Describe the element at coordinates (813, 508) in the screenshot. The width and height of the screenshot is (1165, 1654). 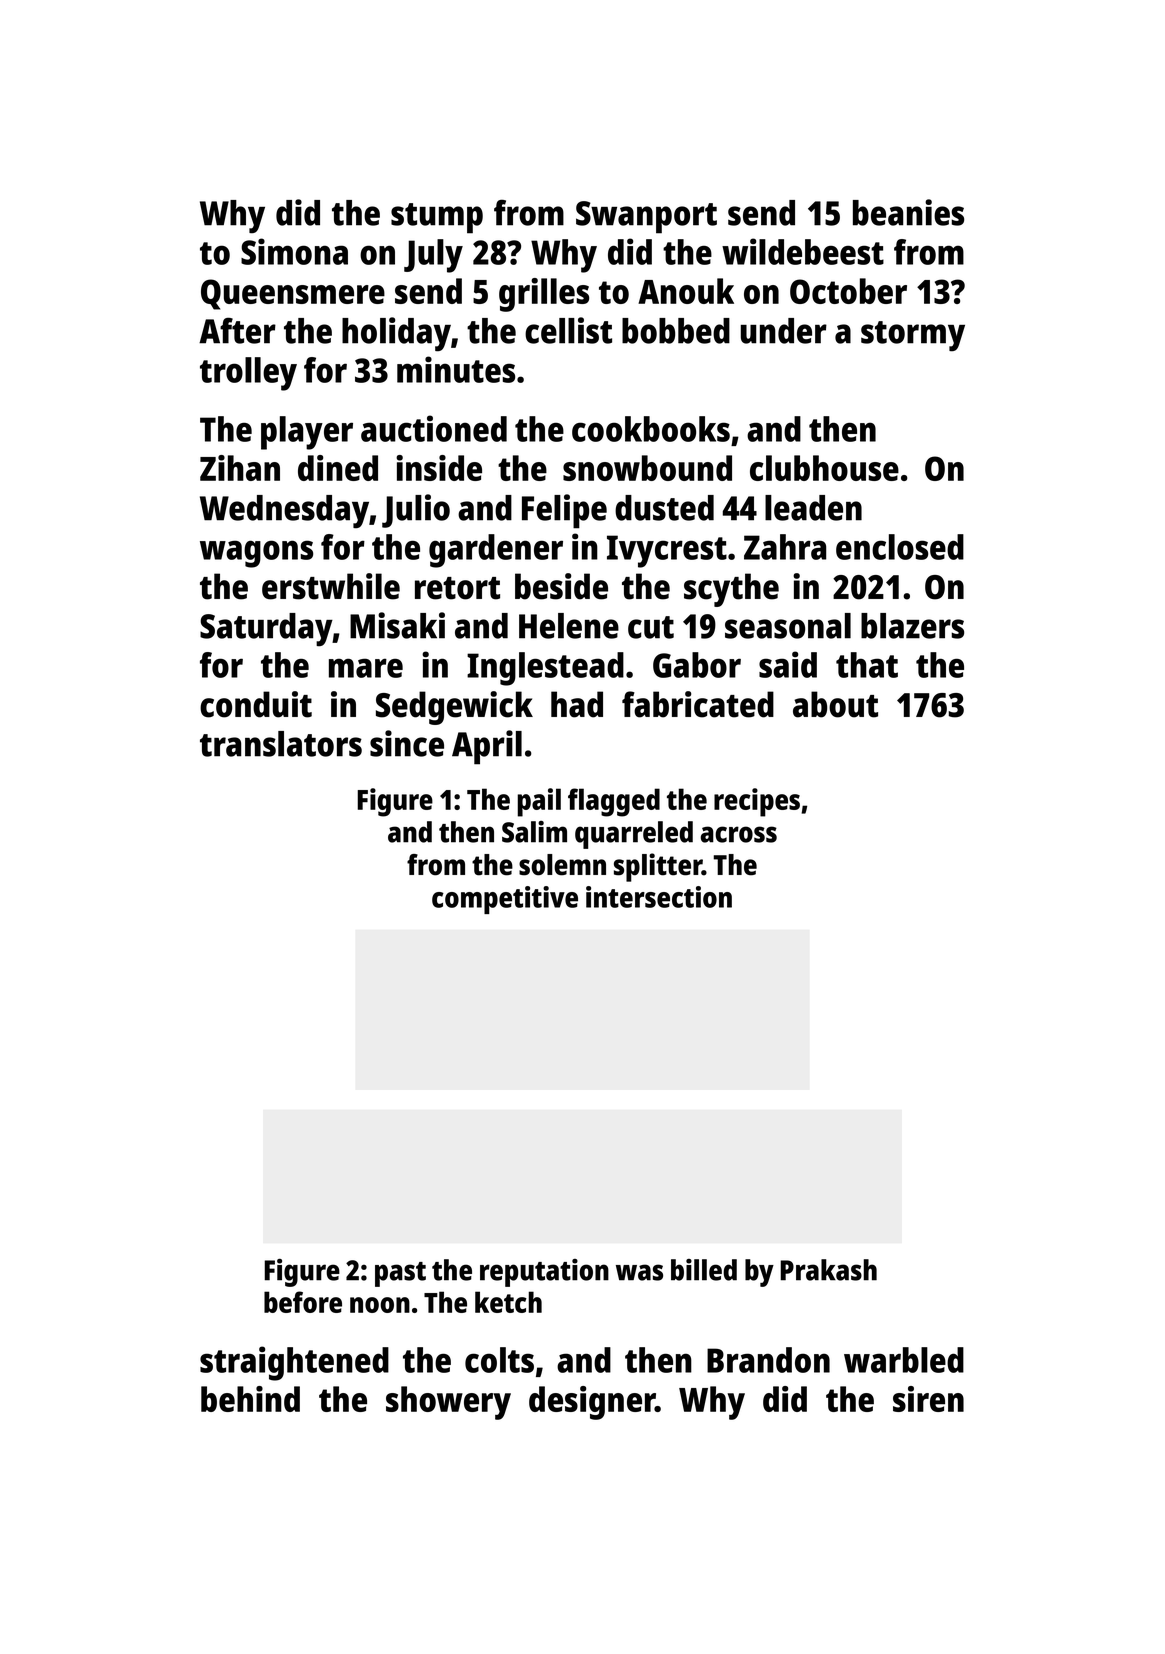
I see `leaden` at that location.
